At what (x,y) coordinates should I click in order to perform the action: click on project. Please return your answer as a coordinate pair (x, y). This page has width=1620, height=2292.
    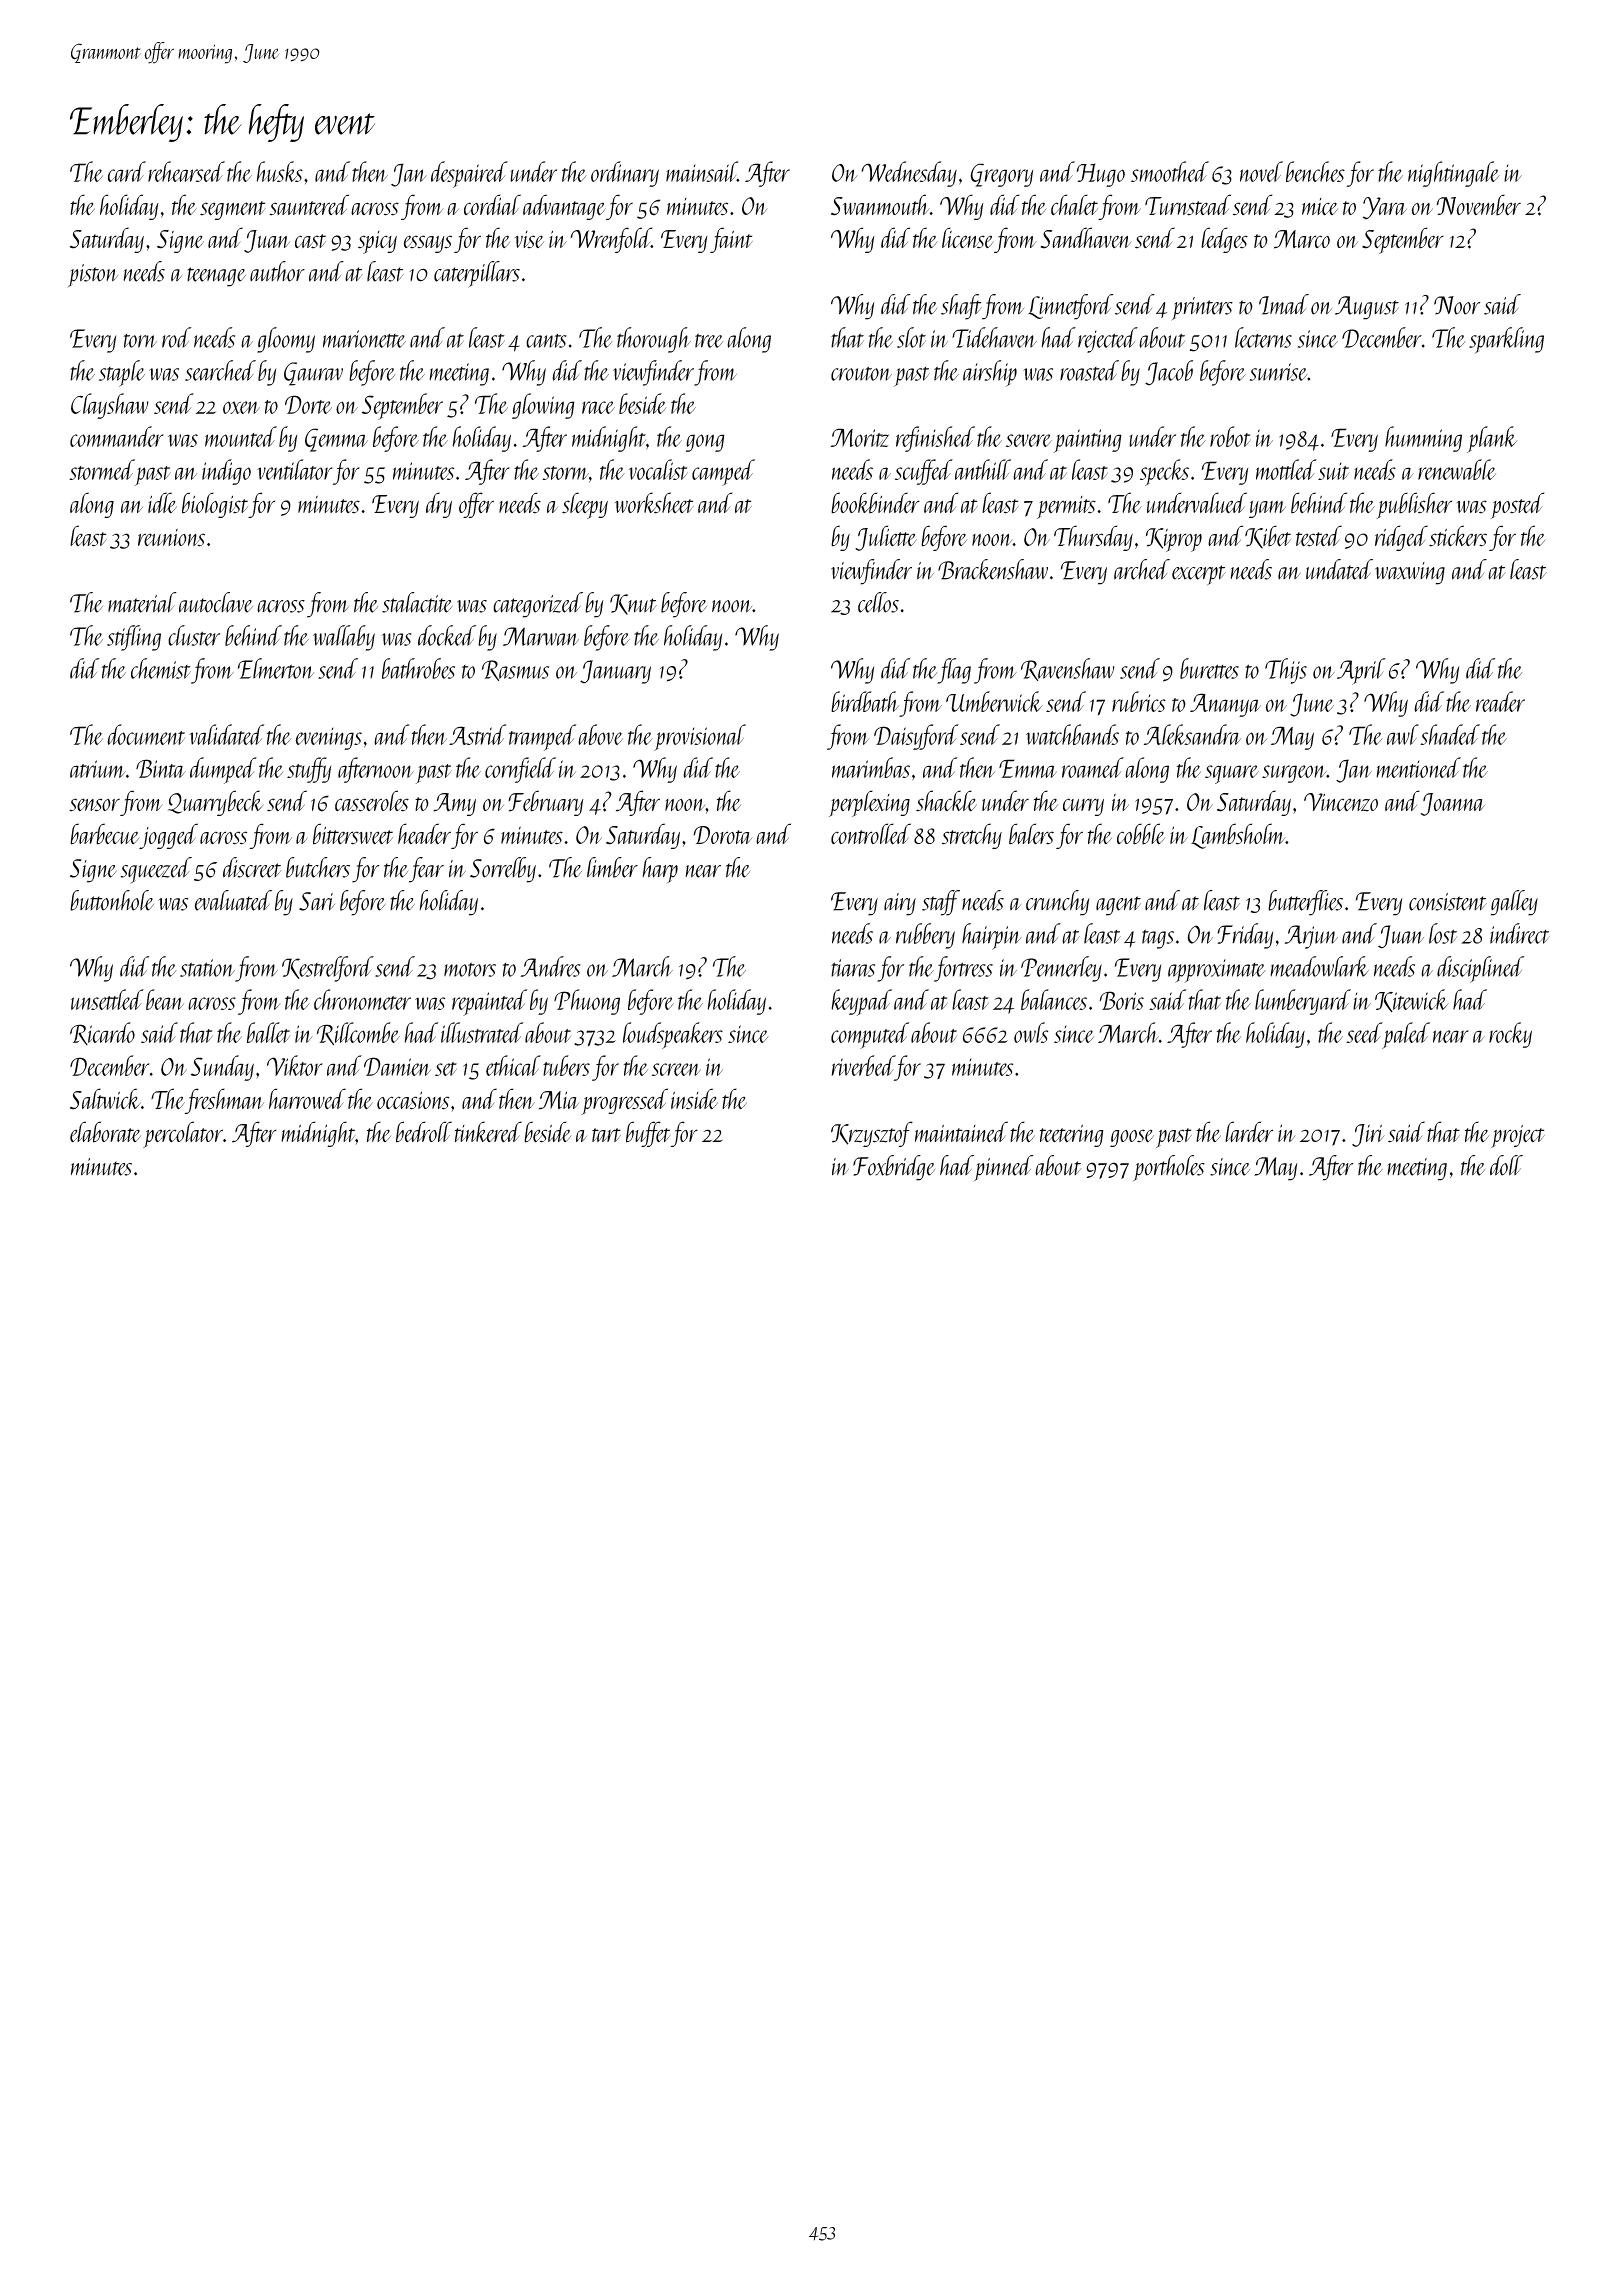
    Looking at the image, I should click on (1518, 1136).
